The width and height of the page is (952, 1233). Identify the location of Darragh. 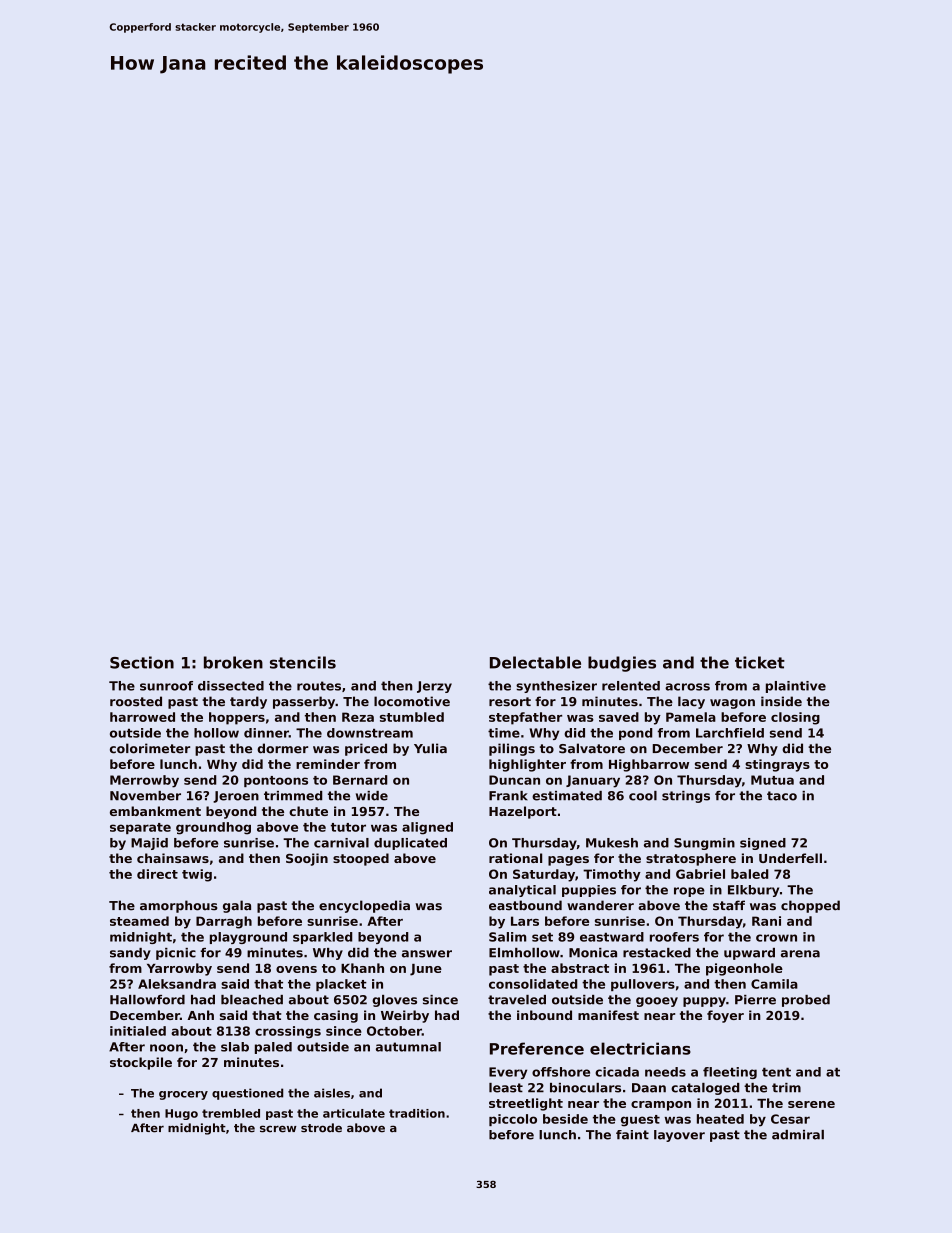
(224, 922).
